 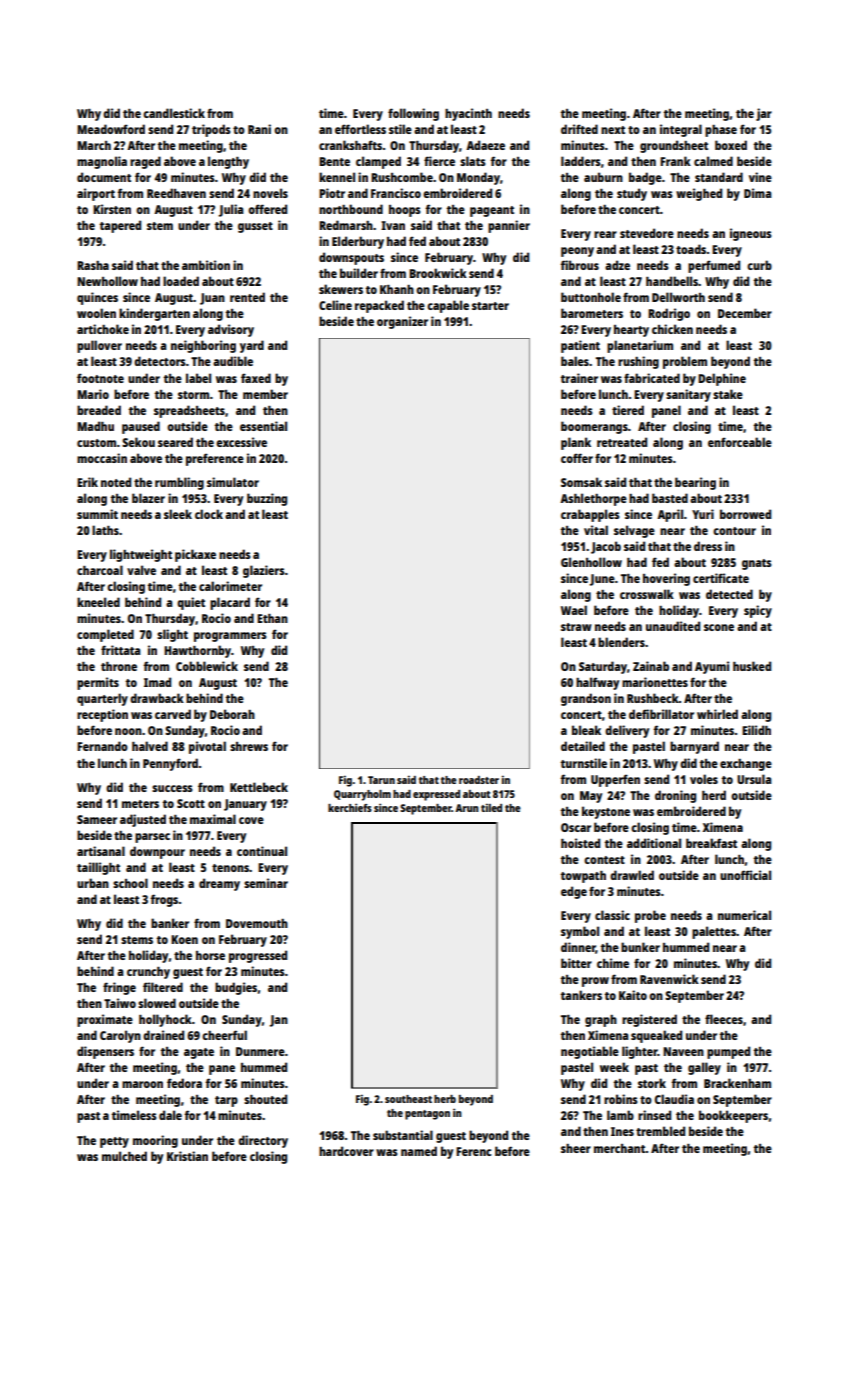 I want to click on drawled, so click(x=632, y=875).
